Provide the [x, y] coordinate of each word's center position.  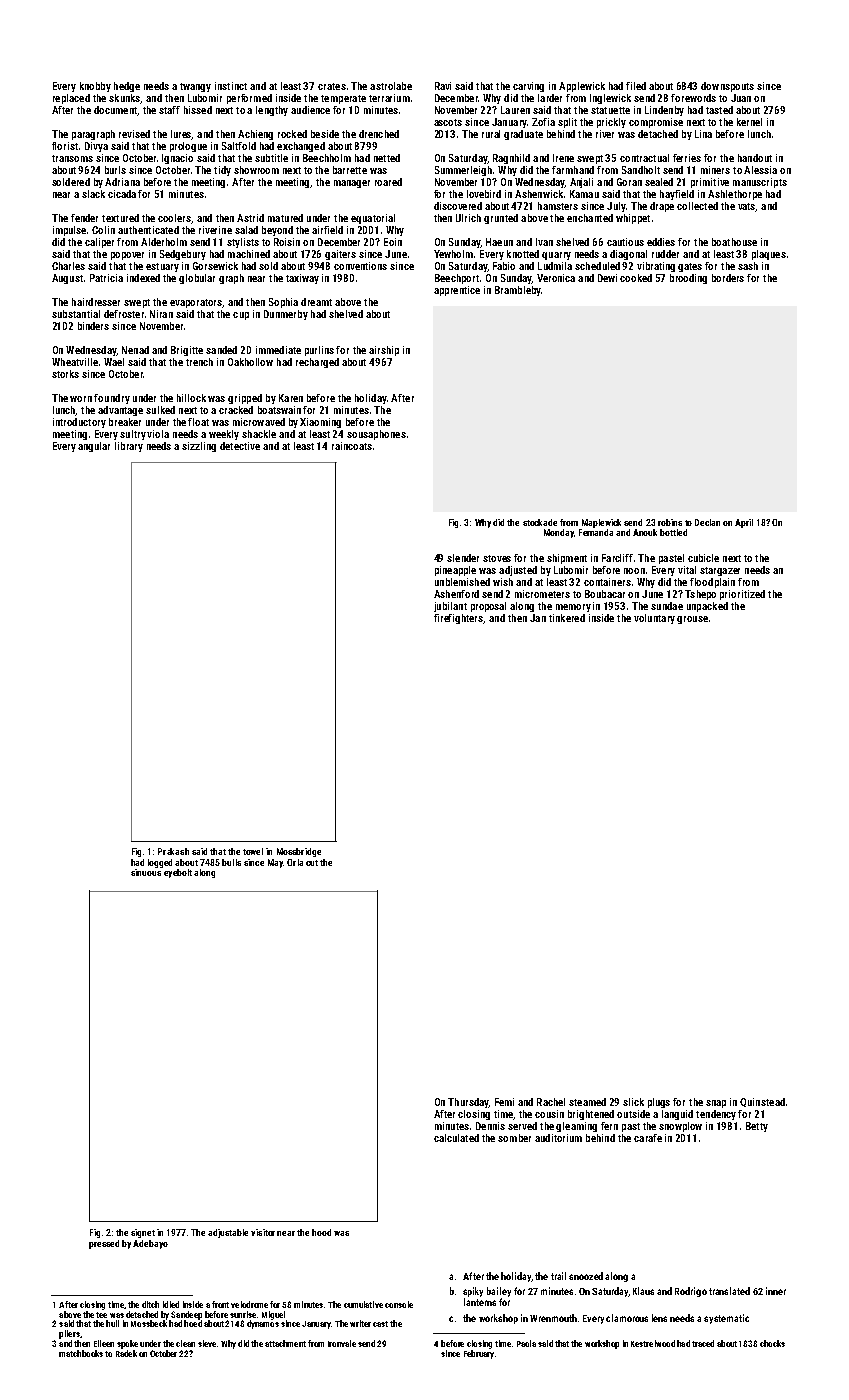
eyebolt [178, 873]
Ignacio [177, 159]
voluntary [654, 619]
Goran [629, 182]
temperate [343, 99]
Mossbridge [299, 852]
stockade [540, 522]
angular [94, 447]
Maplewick [601, 523]
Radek [126, 1353]
